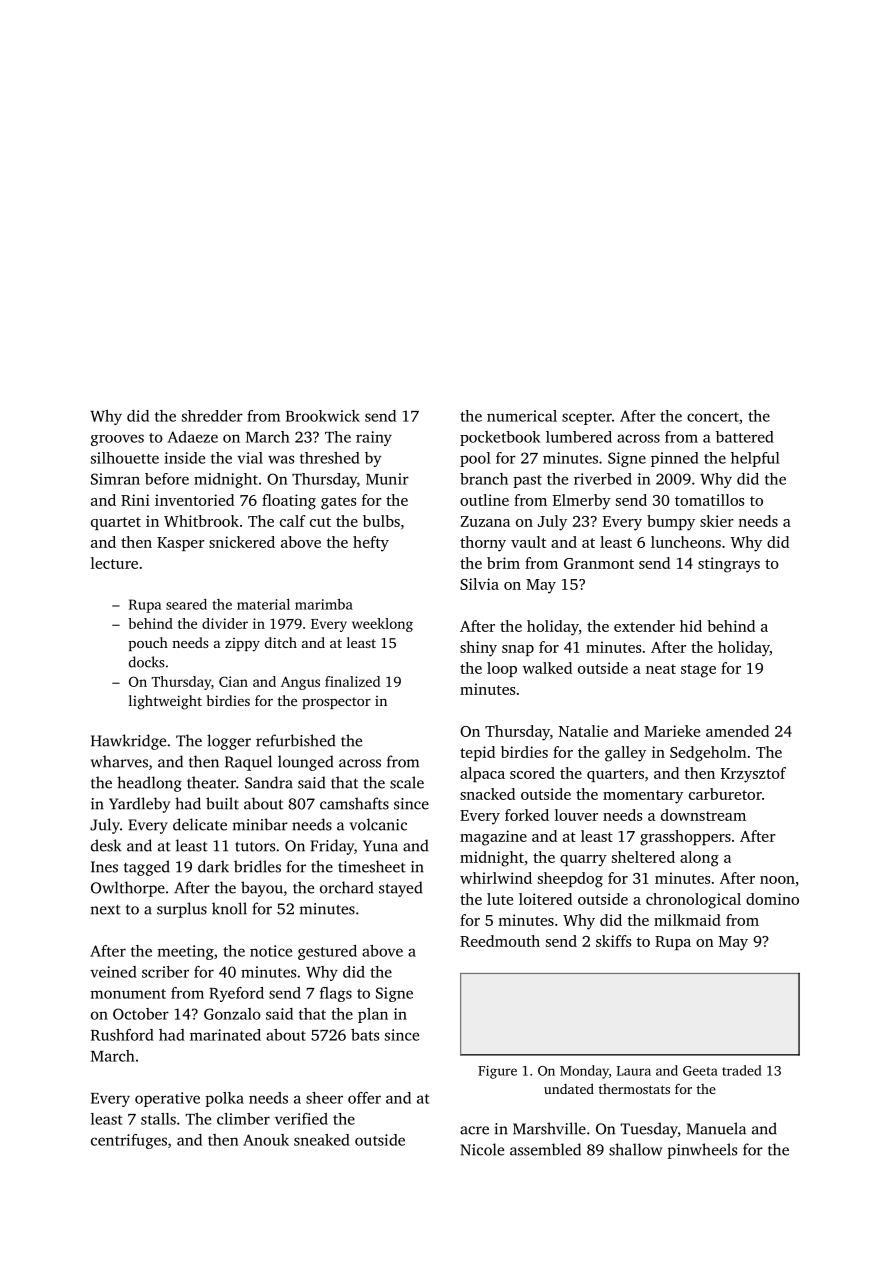 The width and height of the screenshot is (890, 1263). What do you see at coordinates (250, 458) in the screenshot?
I see `vial` at bounding box center [250, 458].
